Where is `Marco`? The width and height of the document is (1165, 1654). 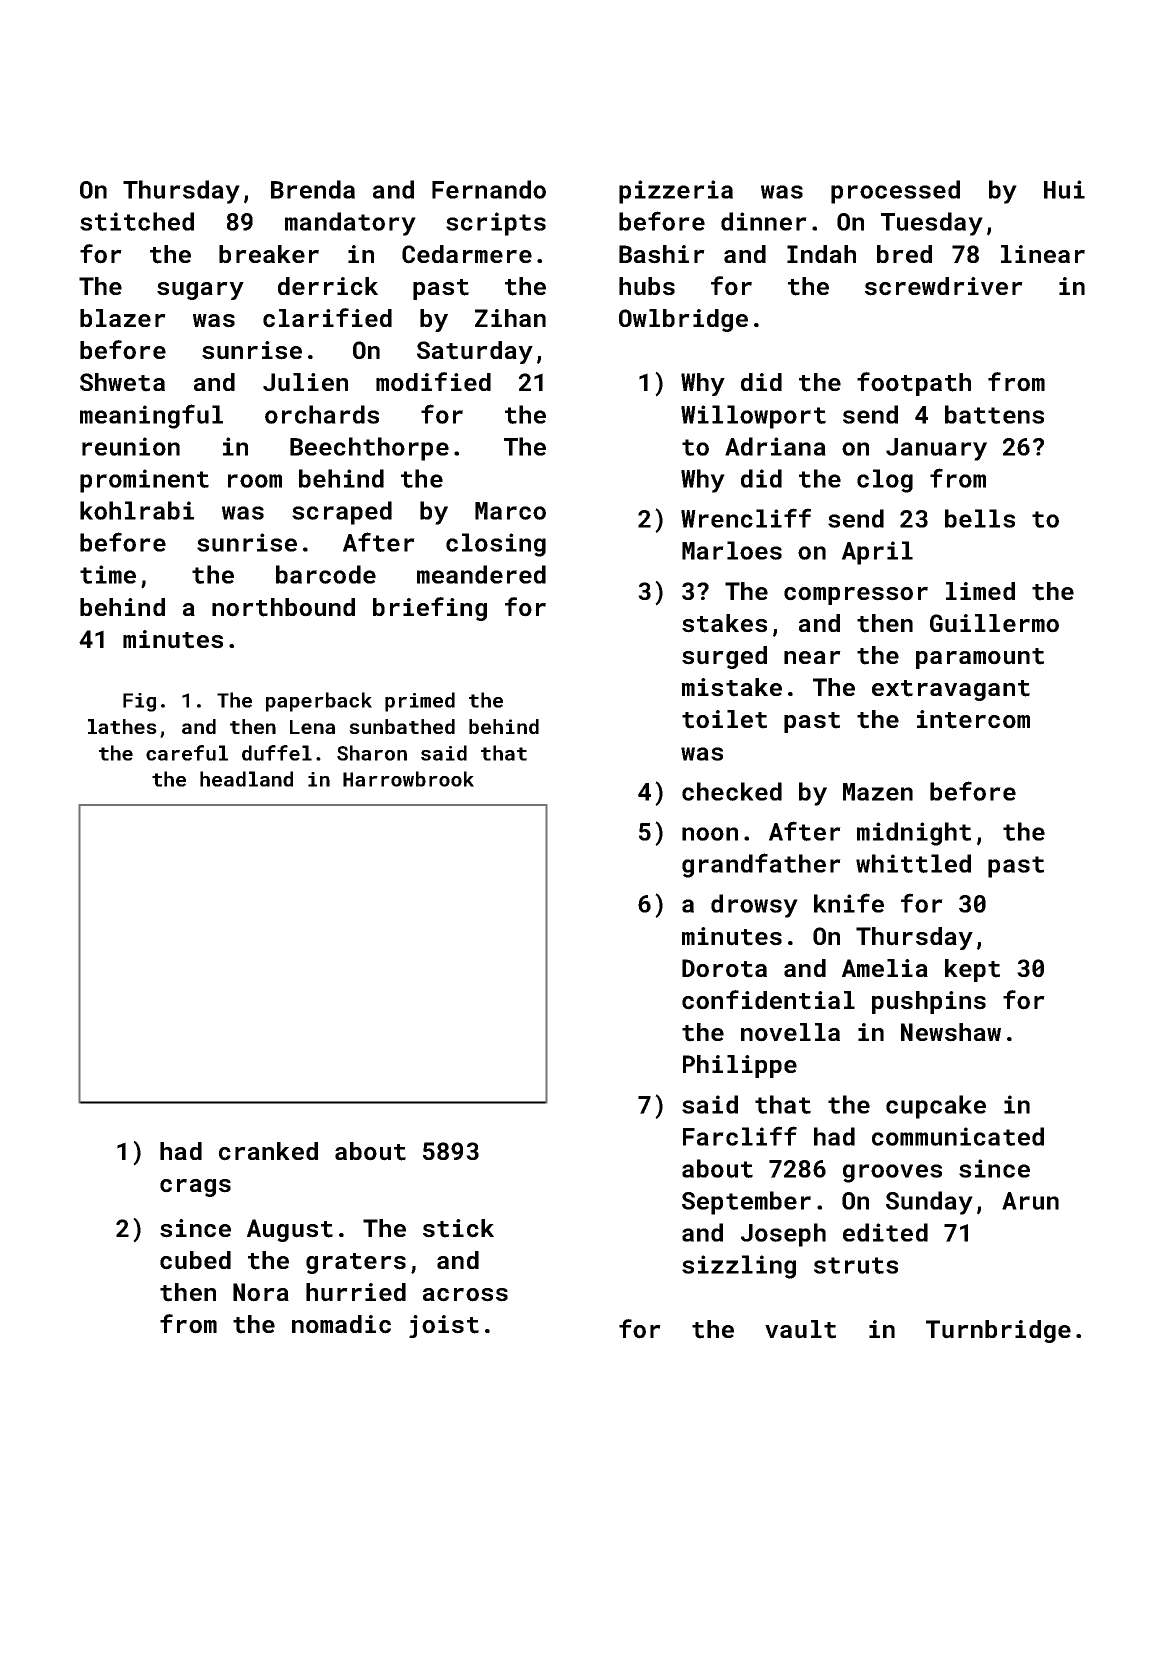 Marco is located at coordinates (510, 511).
